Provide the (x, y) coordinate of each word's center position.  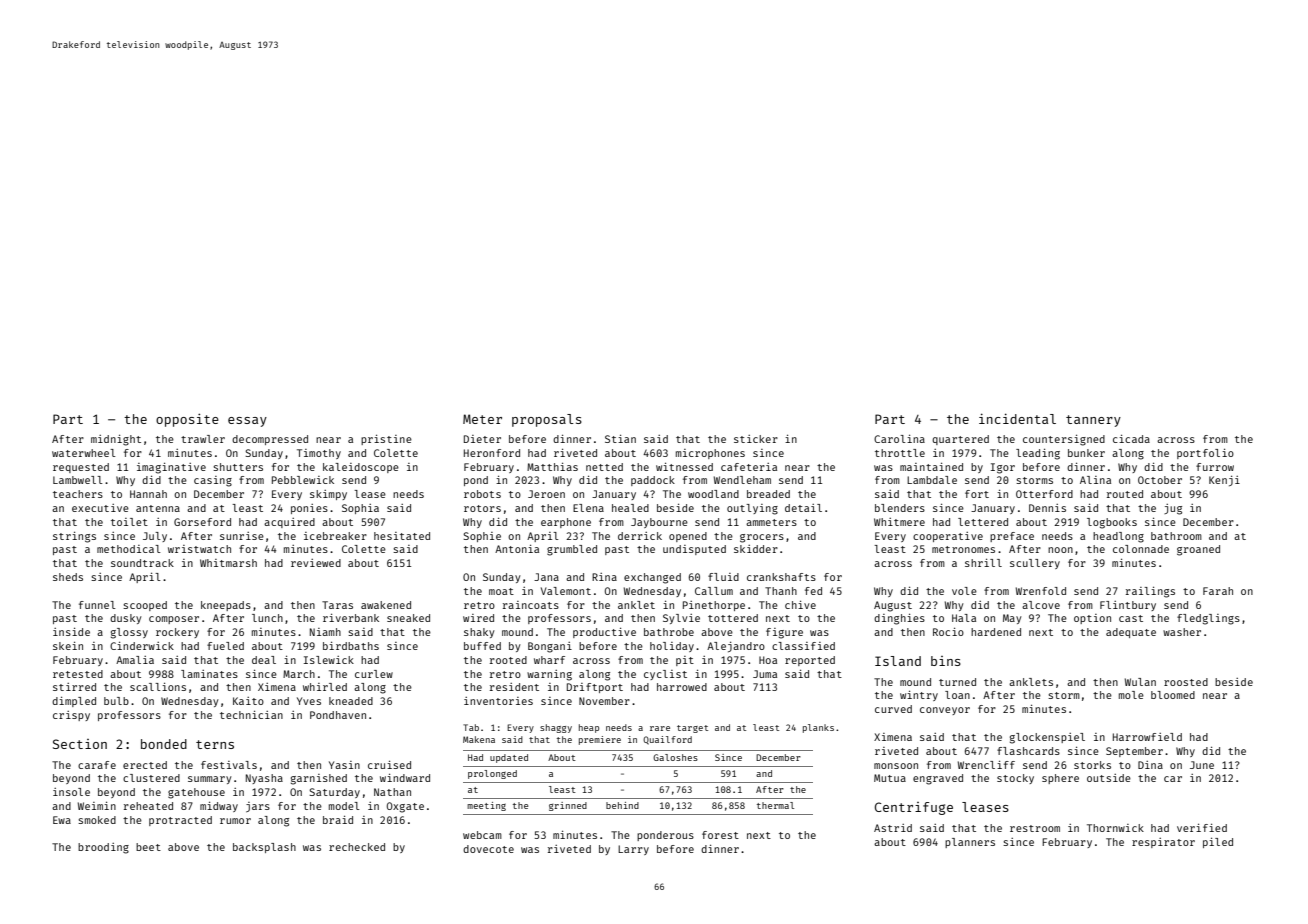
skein (68, 645)
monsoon (896, 766)
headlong (1118, 537)
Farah (1218, 591)
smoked (97, 820)
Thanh (781, 591)
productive (604, 632)
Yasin (344, 765)
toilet (129, 522)
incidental (1017, 418)
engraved (938, 779)
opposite (187, 420)
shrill (983, 562)
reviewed (316, 563)
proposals (547, 420)
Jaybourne (659, 523)
